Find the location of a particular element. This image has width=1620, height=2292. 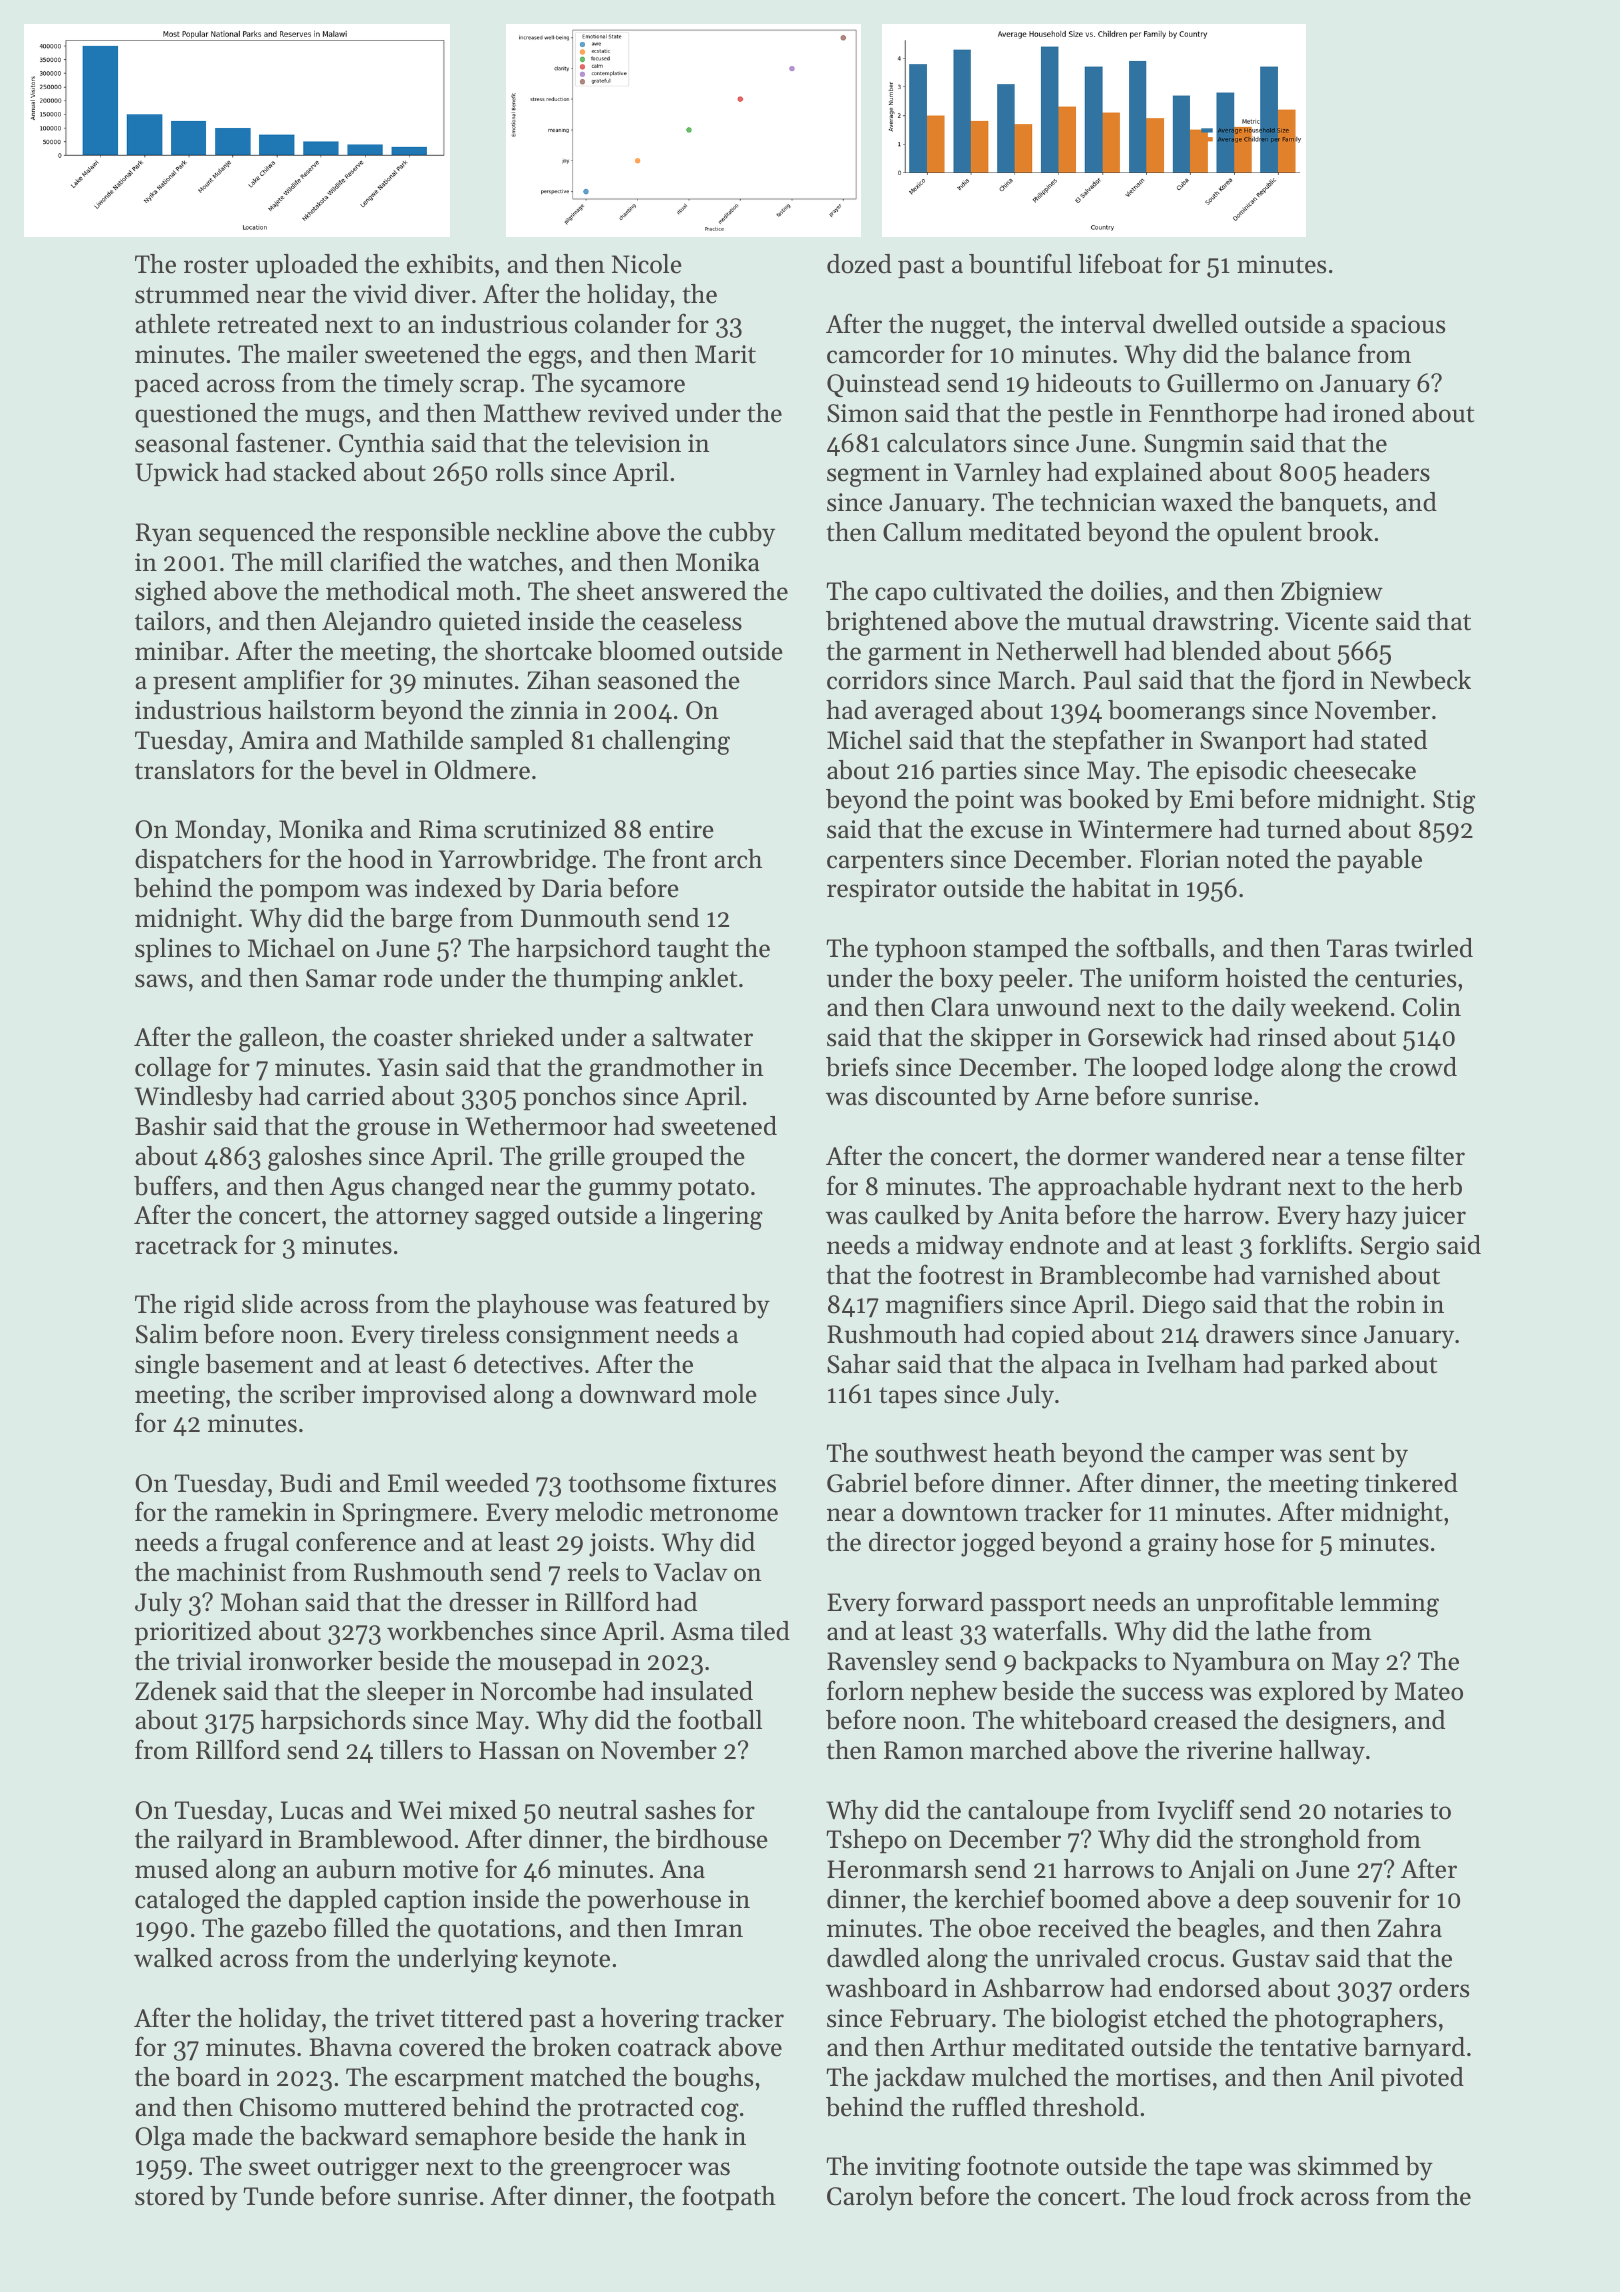

Nicole is located at coordinates (647, 264).
